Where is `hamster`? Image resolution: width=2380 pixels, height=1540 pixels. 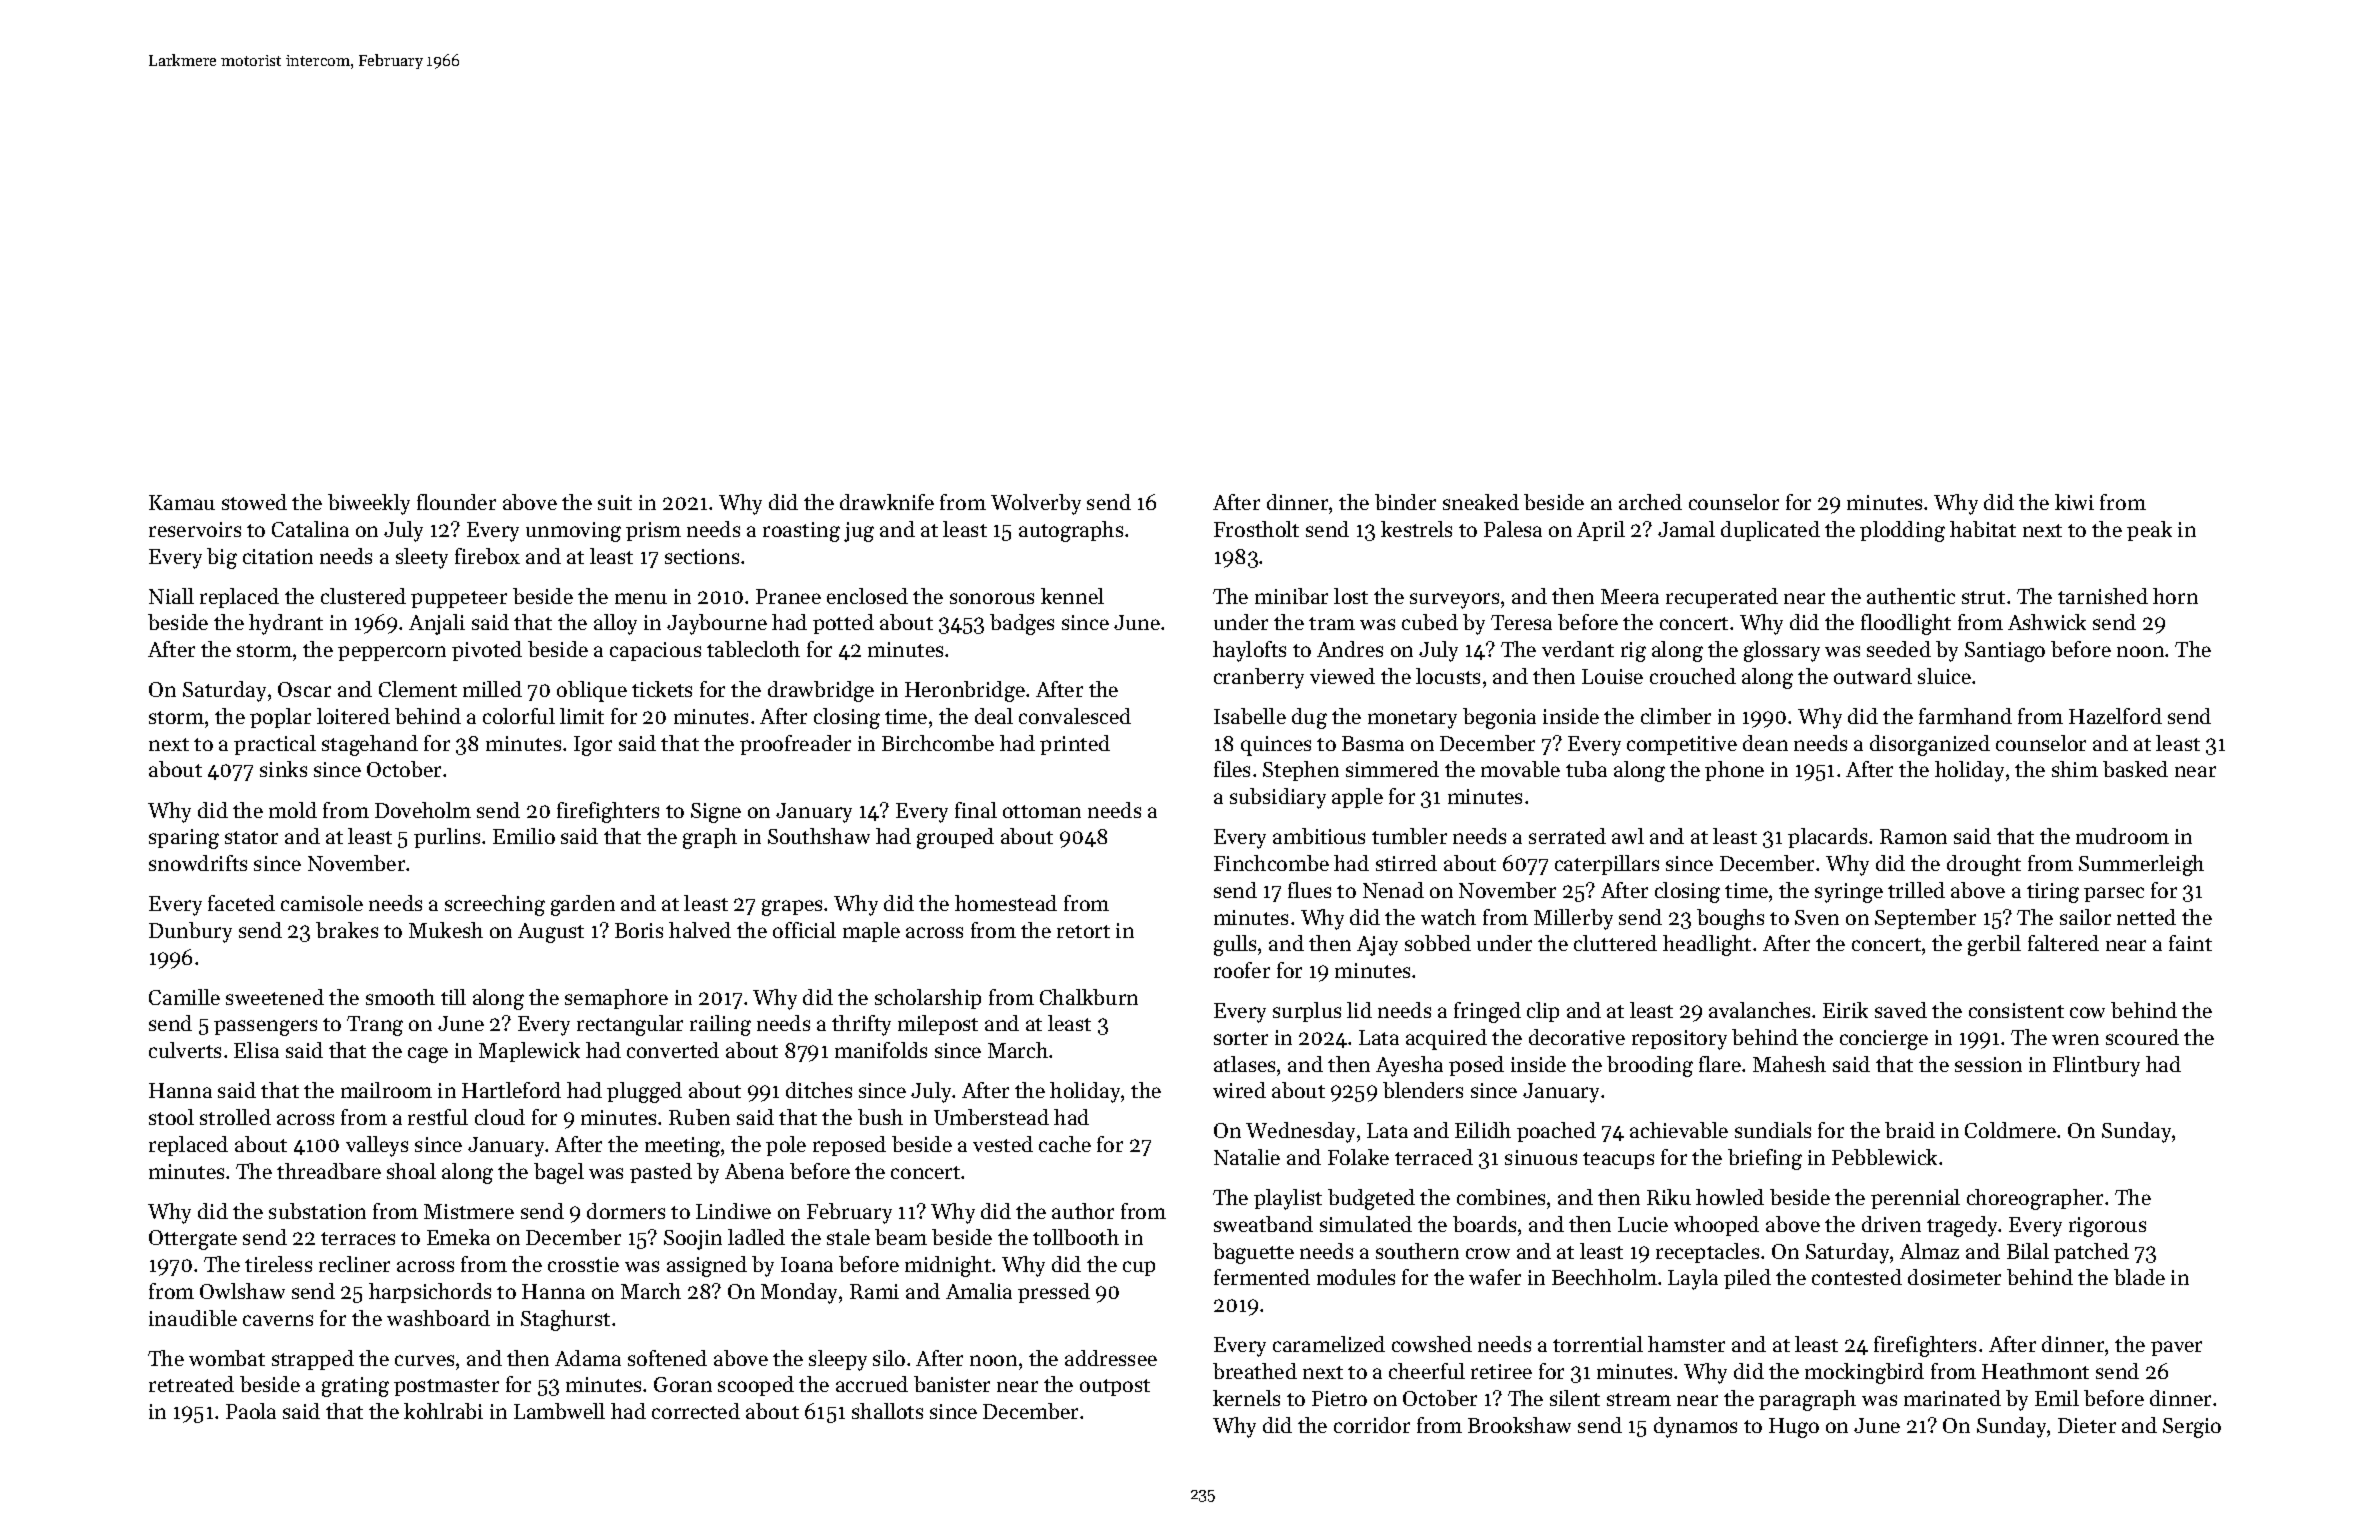
hamster is located at coordinates (1686, 1344).
